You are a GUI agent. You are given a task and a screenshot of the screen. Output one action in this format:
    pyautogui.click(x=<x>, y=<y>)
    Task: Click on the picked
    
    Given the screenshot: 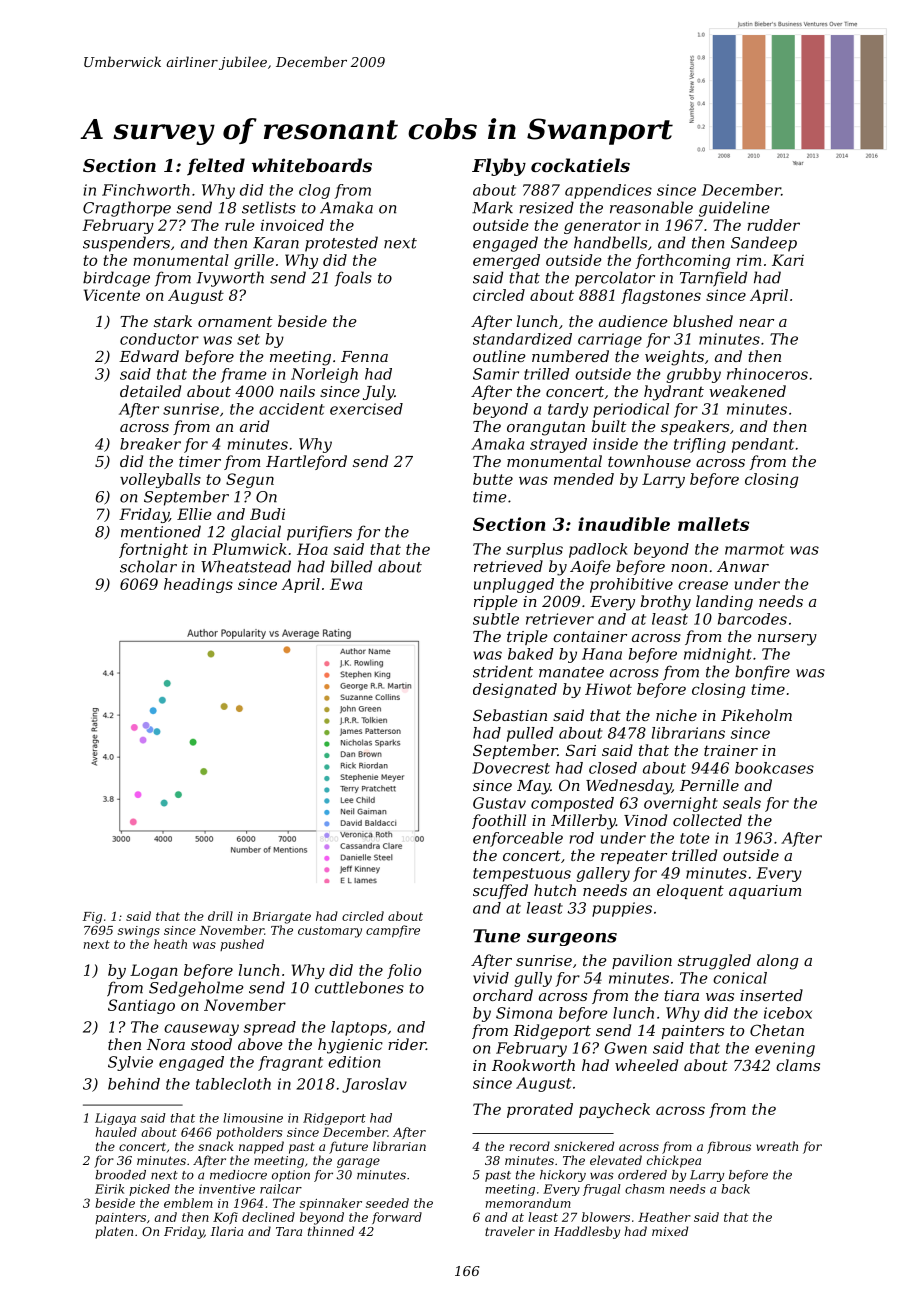 What is the action you would take?
    pyautogui.click(x=149, y=1190)
